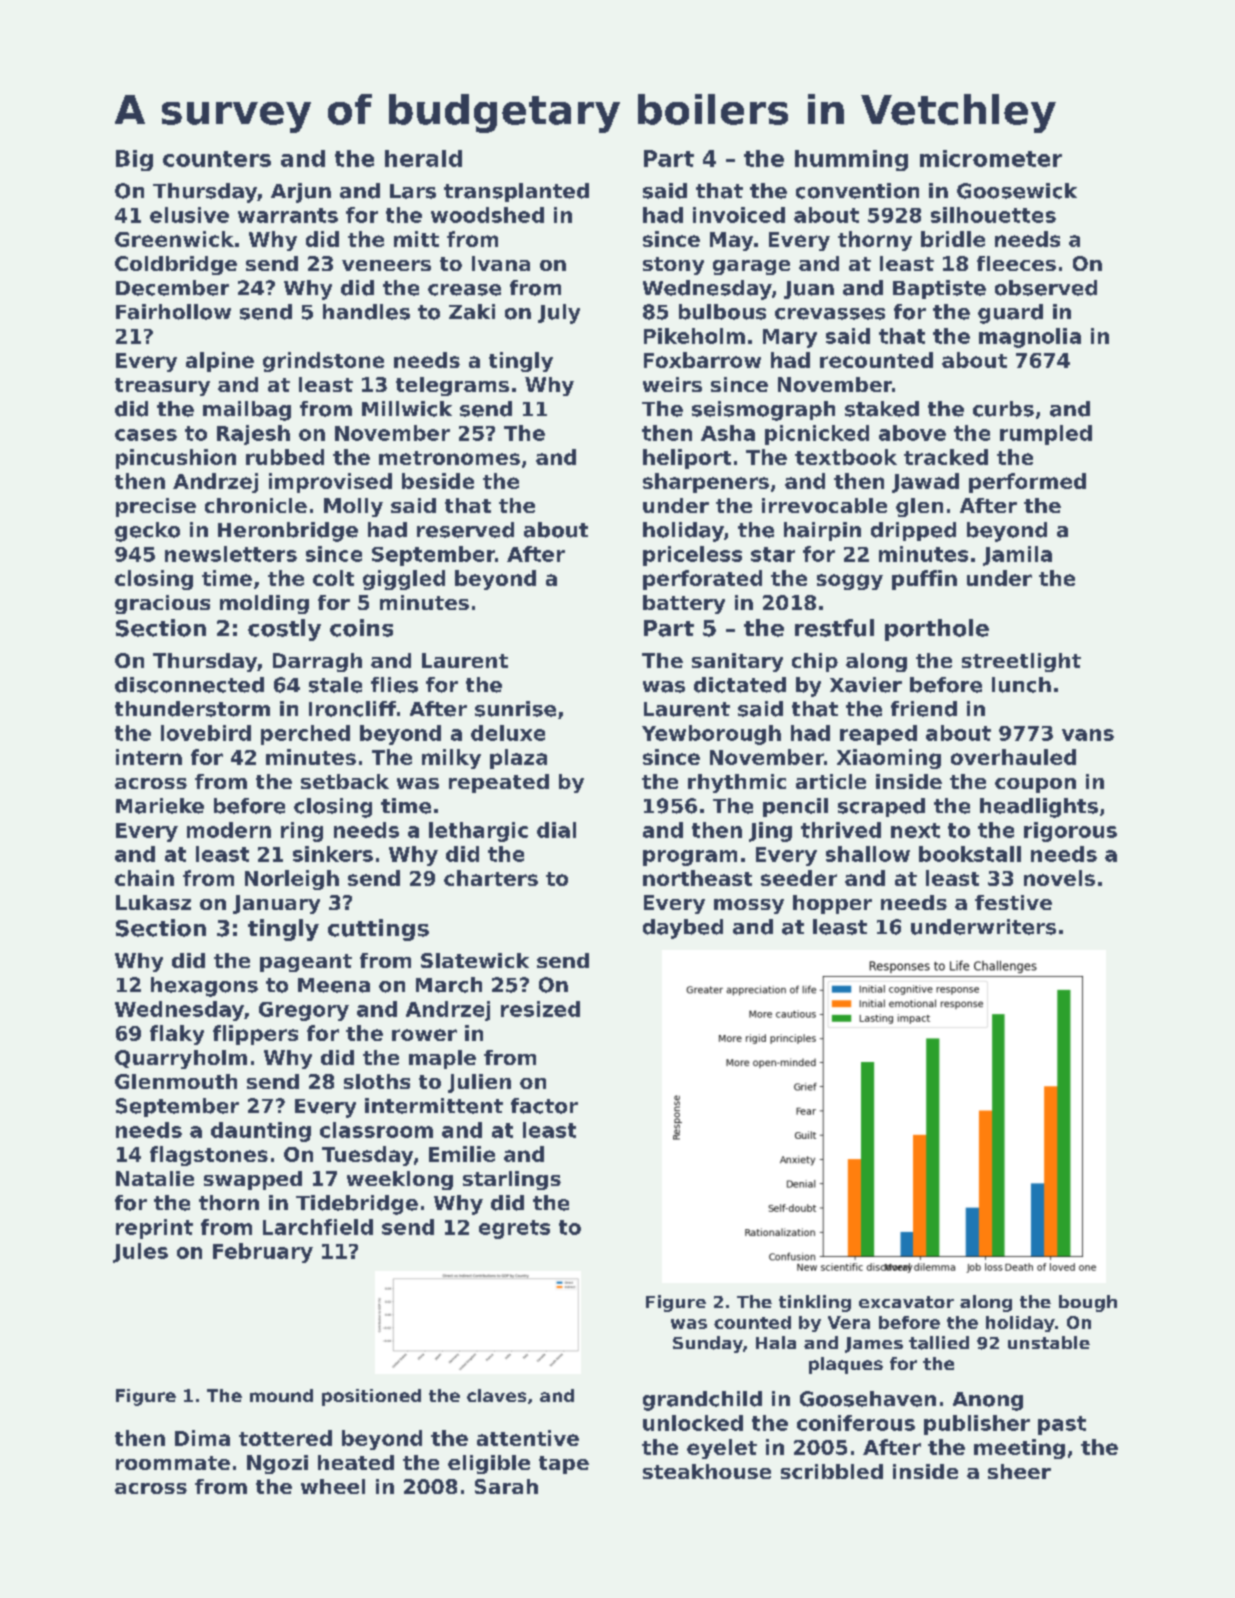 This screenshot has width=1235, height=1598. What do you see at coordinates (333, 1486) in the screenshot?
I see `wheel` at bounding box center [333, 1486].
